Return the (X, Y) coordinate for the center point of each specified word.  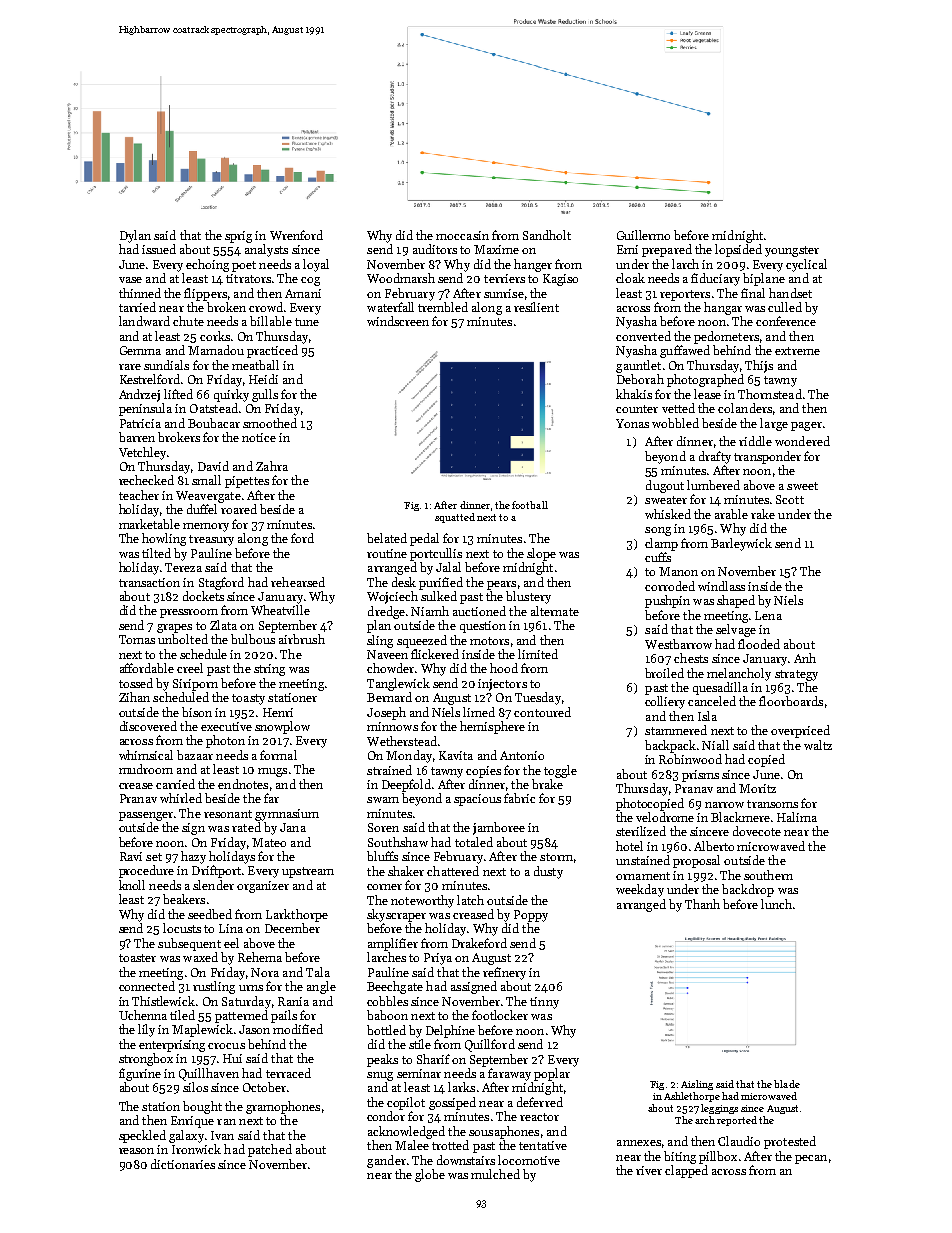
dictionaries (183, 1164)
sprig (238, 237)
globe (430, 1175)
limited (538, 654)
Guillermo (643, 235)
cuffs (658, 557)
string (269, 670)
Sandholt (547, 235)
